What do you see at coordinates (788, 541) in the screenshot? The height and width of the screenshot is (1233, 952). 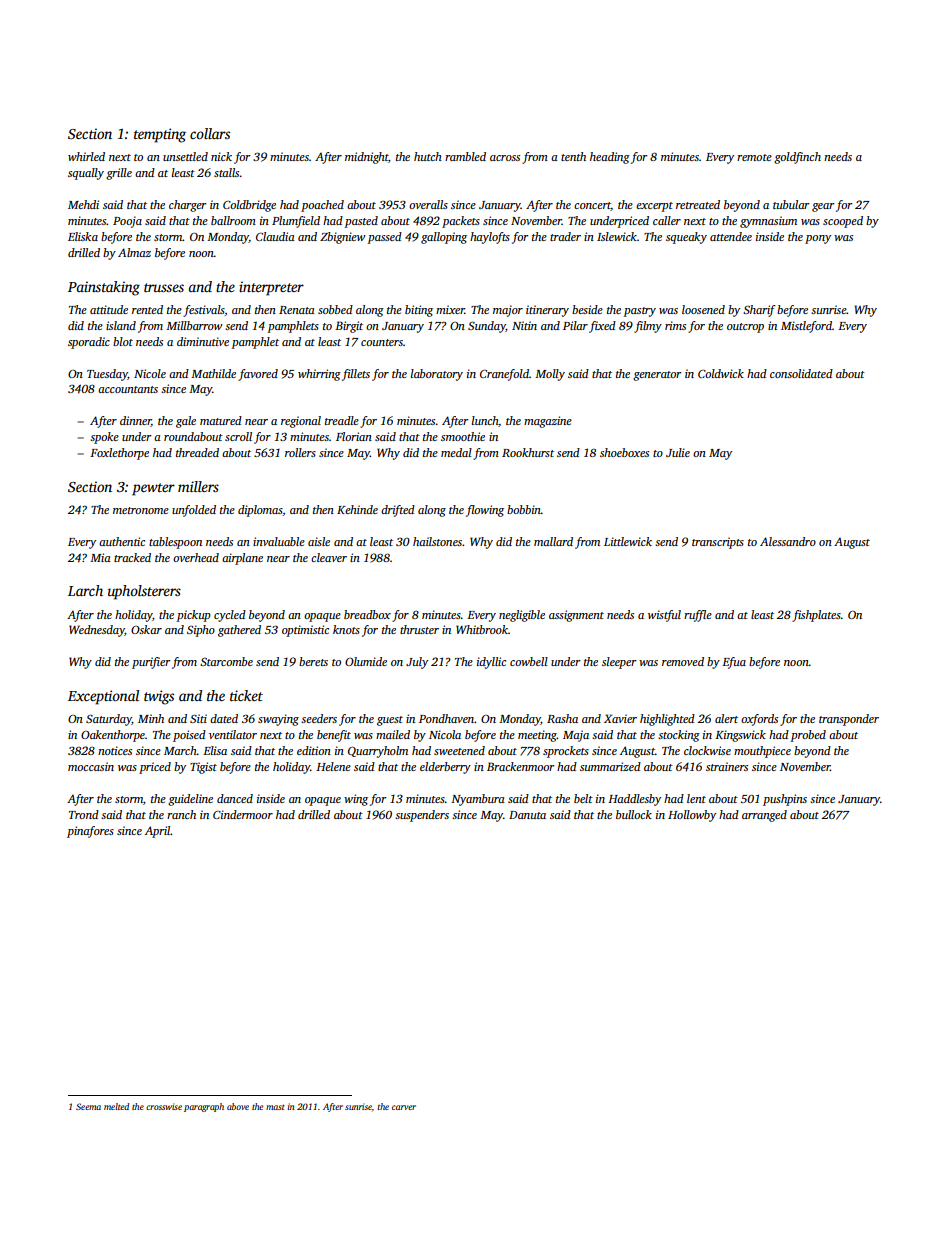 I see `Alessandro` at bounding box center [788, 541].
